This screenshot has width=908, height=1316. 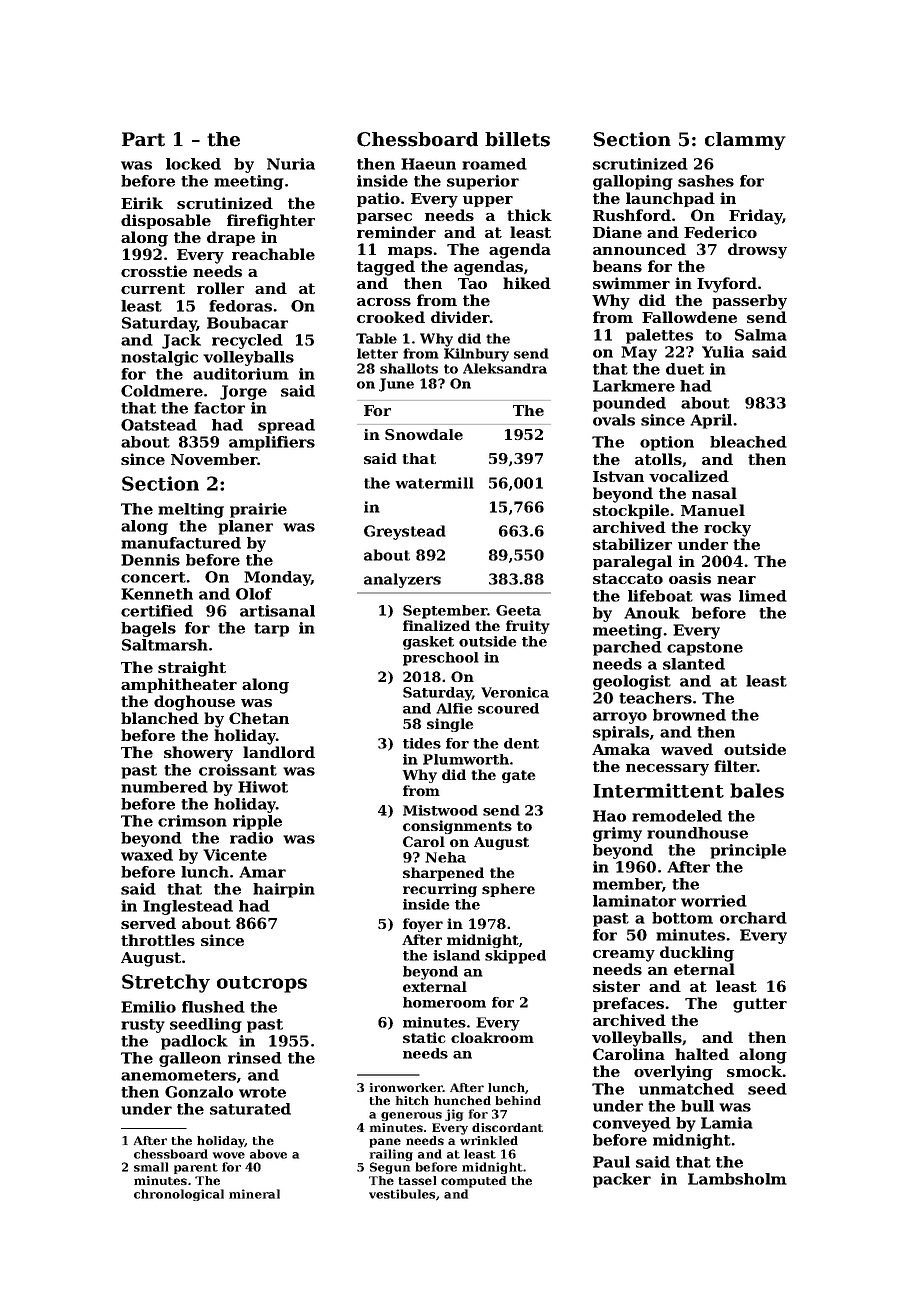 What do you see at coordinates (159, 358) in the screenshot?
I see `nostalgic` at bounding box center [159, 358].
